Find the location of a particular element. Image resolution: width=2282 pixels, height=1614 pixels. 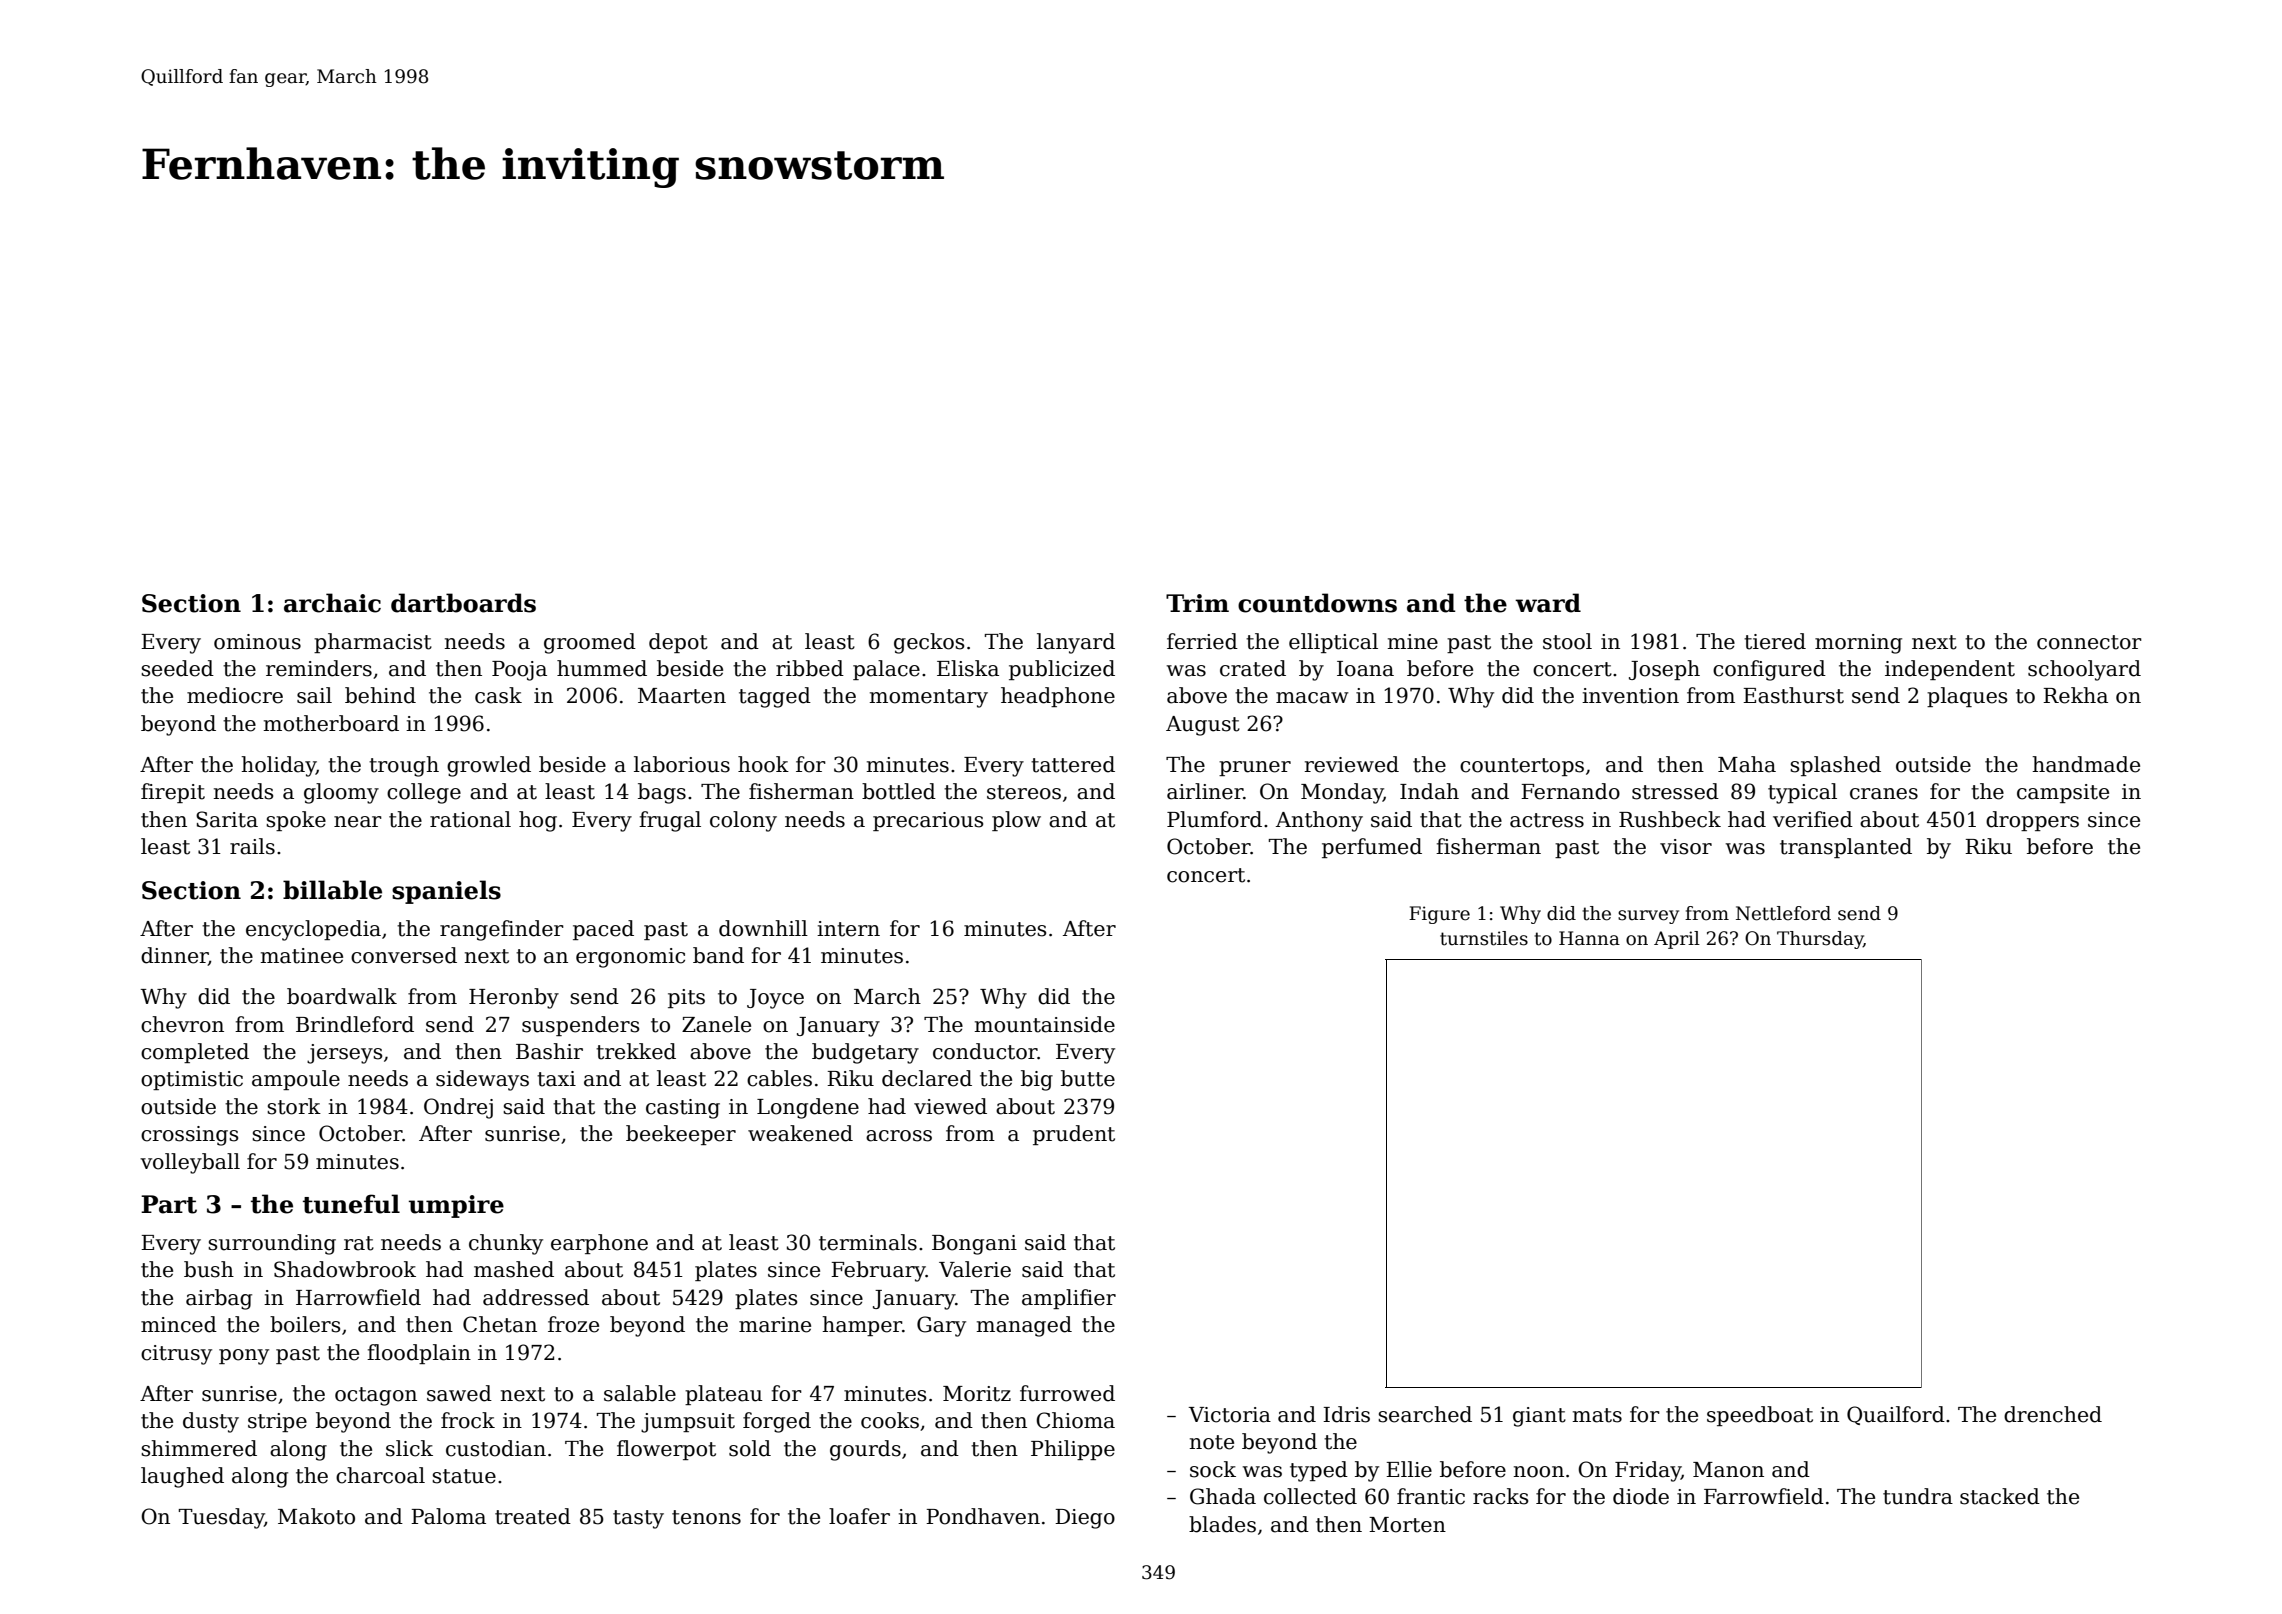

billable is located at coordinates (332, 890).
